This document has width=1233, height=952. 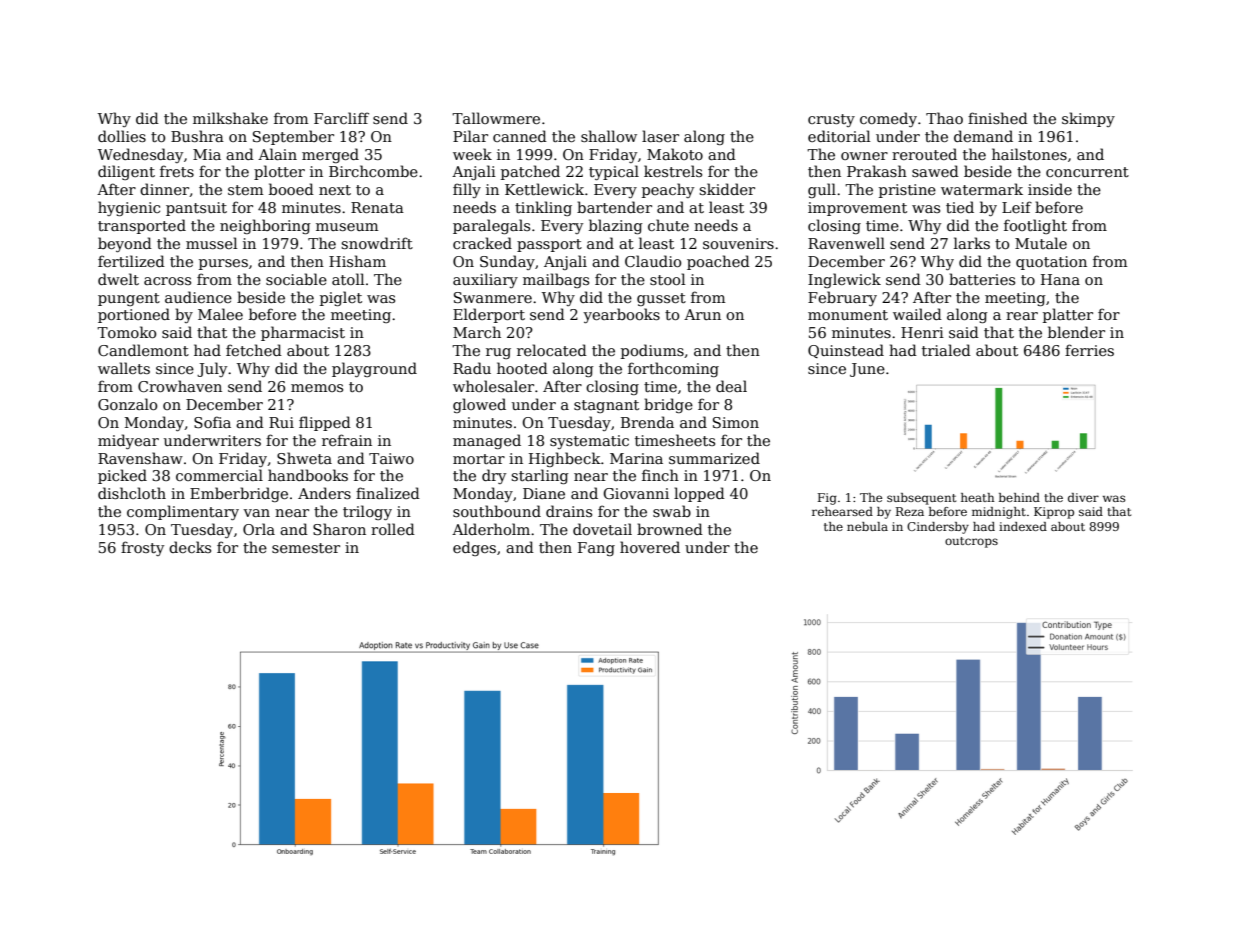 I want to click on Elderport, so click(x=489, y=315).
